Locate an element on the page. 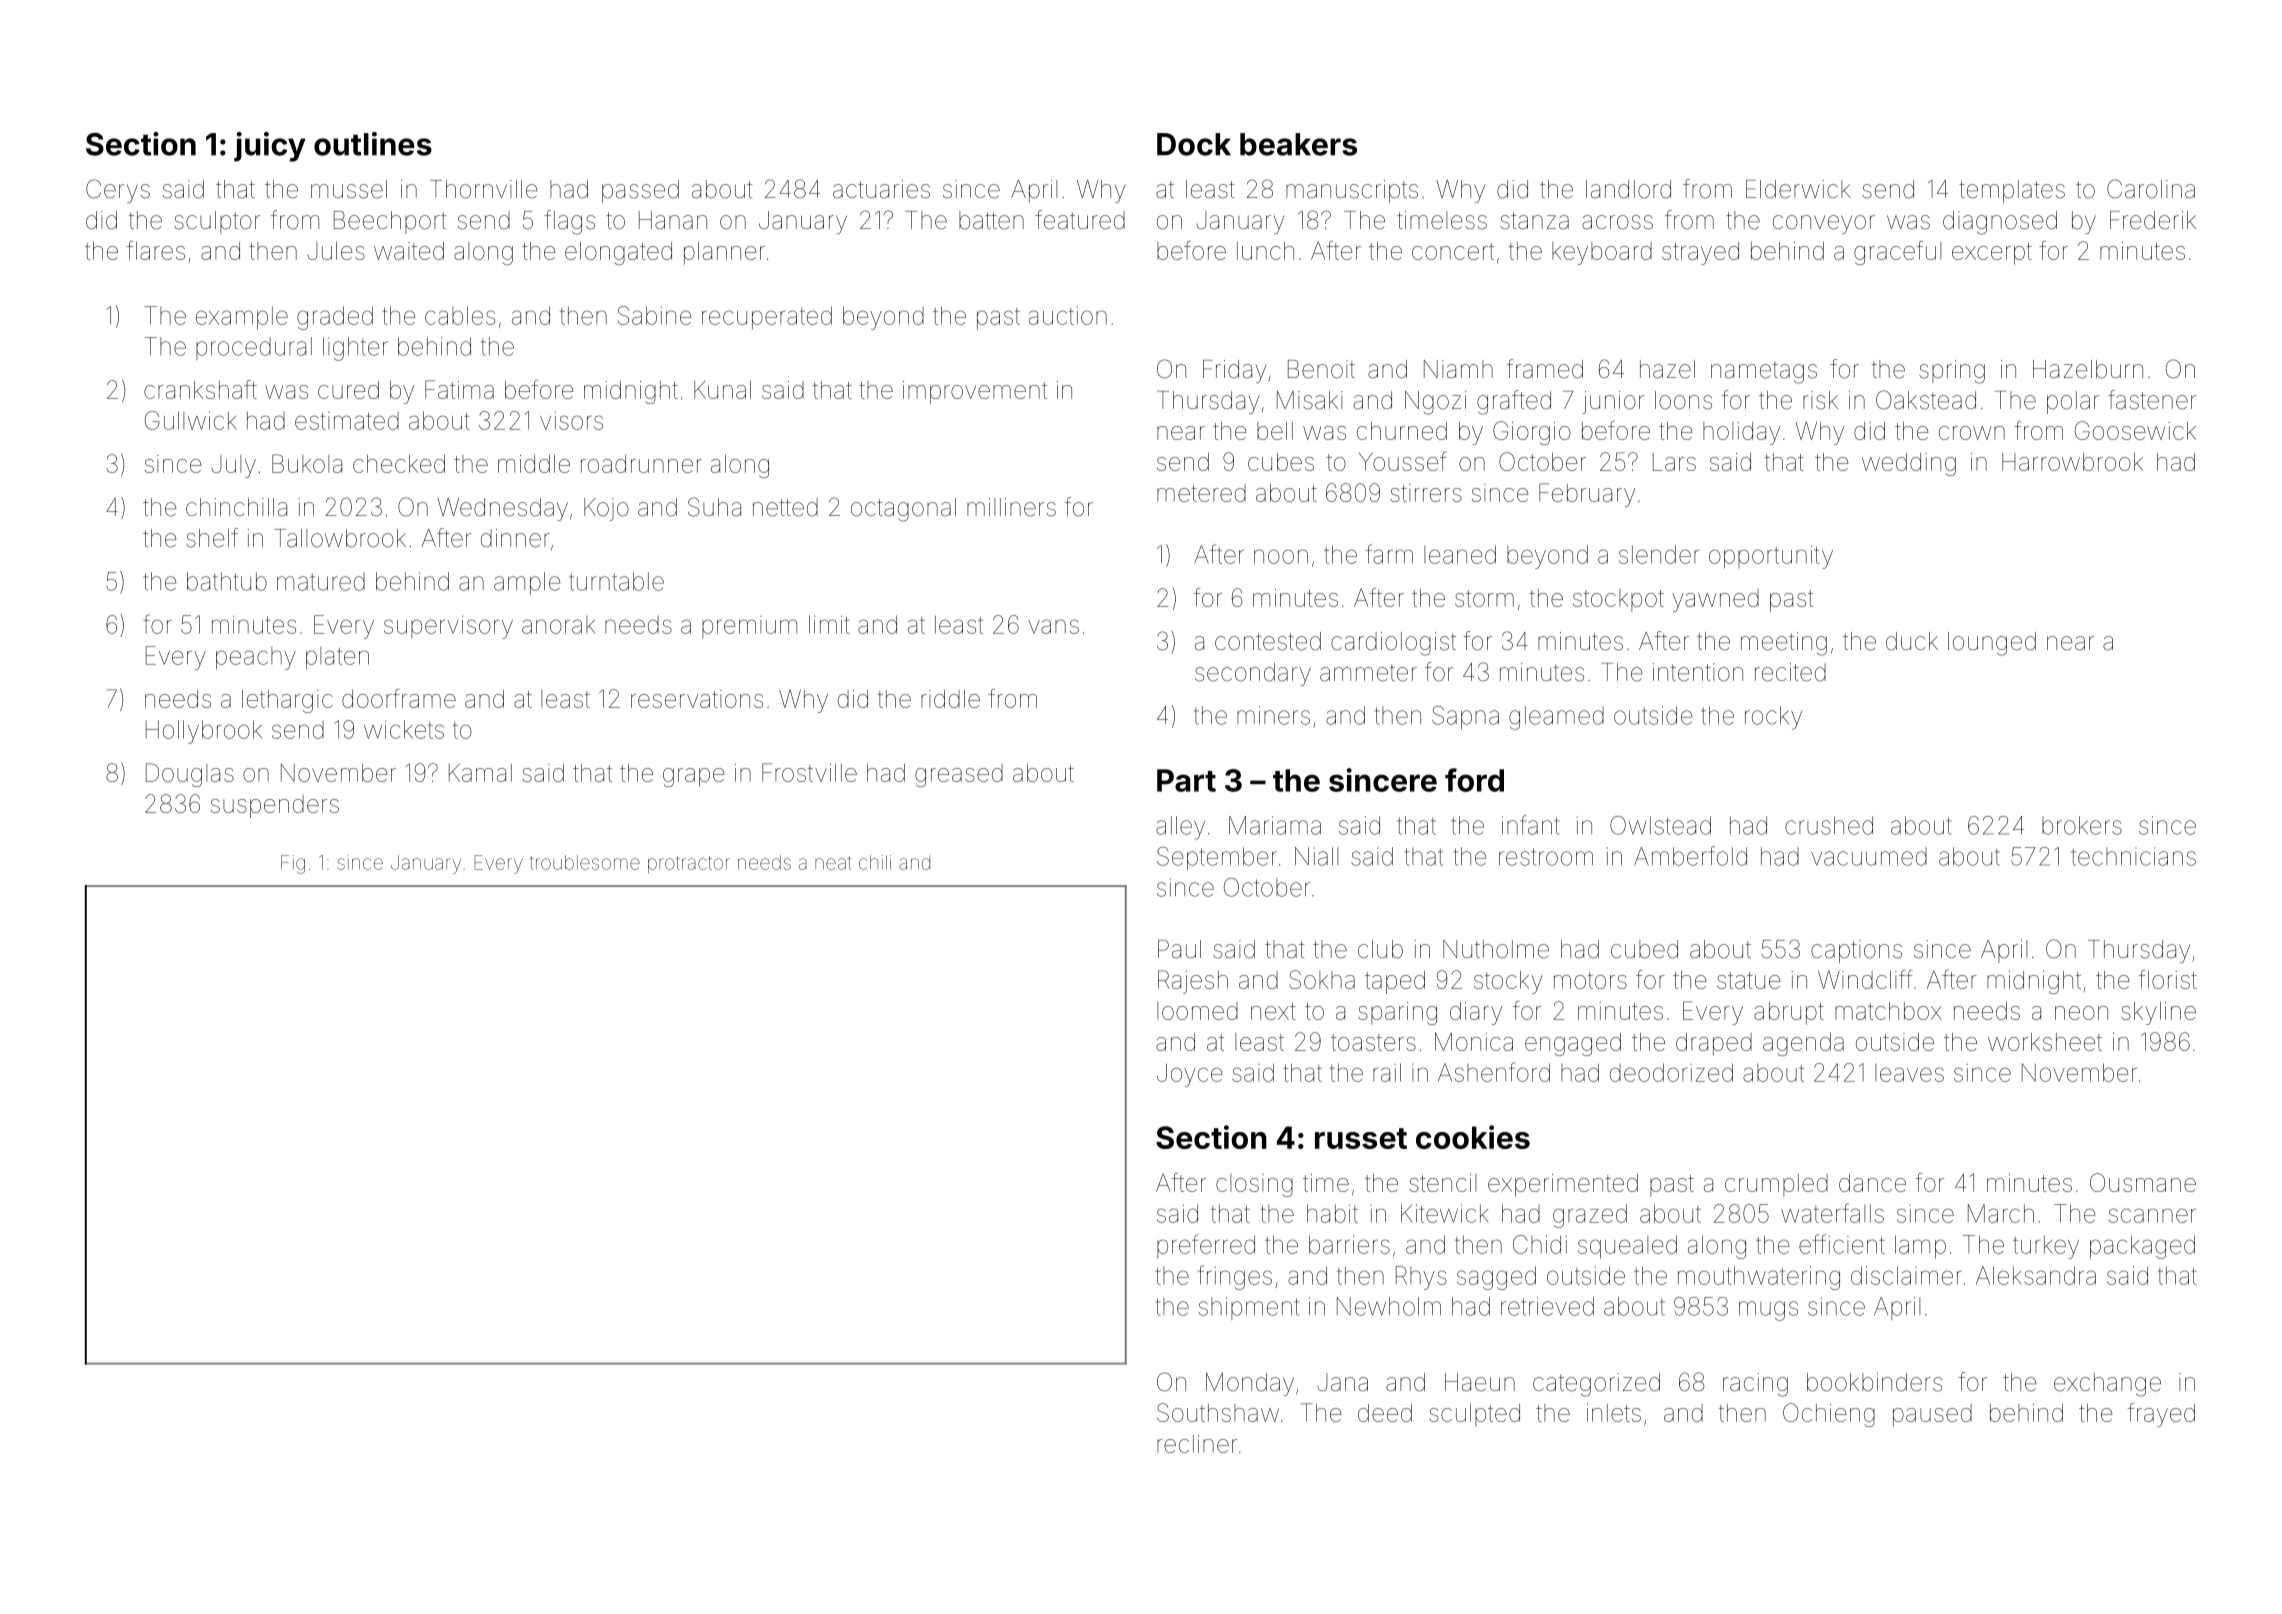 Image resolution: width=2282 pixels, height=1614 pixels. preferred is located at coordinates (1206, 1246).
